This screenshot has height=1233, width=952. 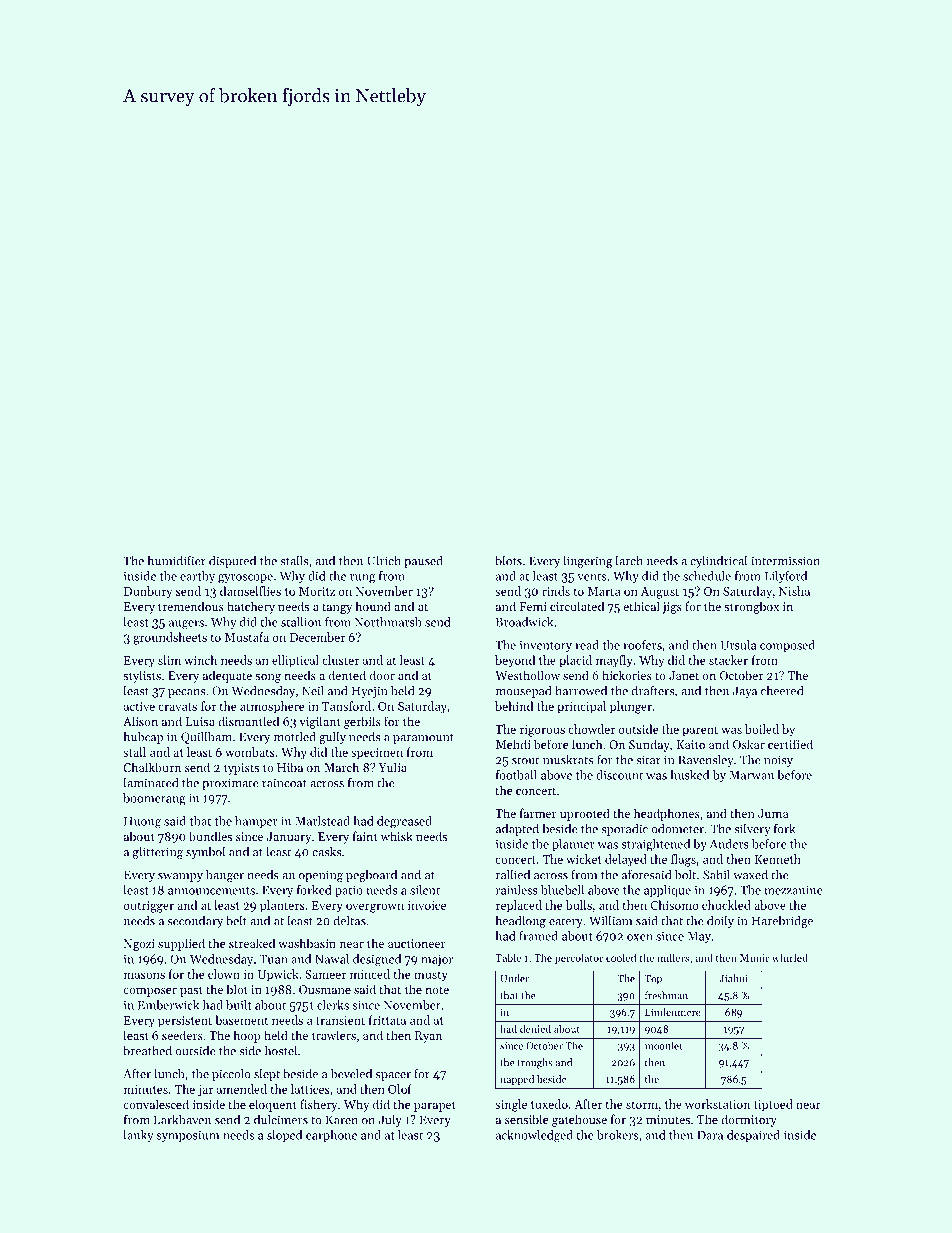 What do you see at coordinates (534, 1136) in the screenshot?
I see `acknowledged` at bounding box center [534, 1136].
